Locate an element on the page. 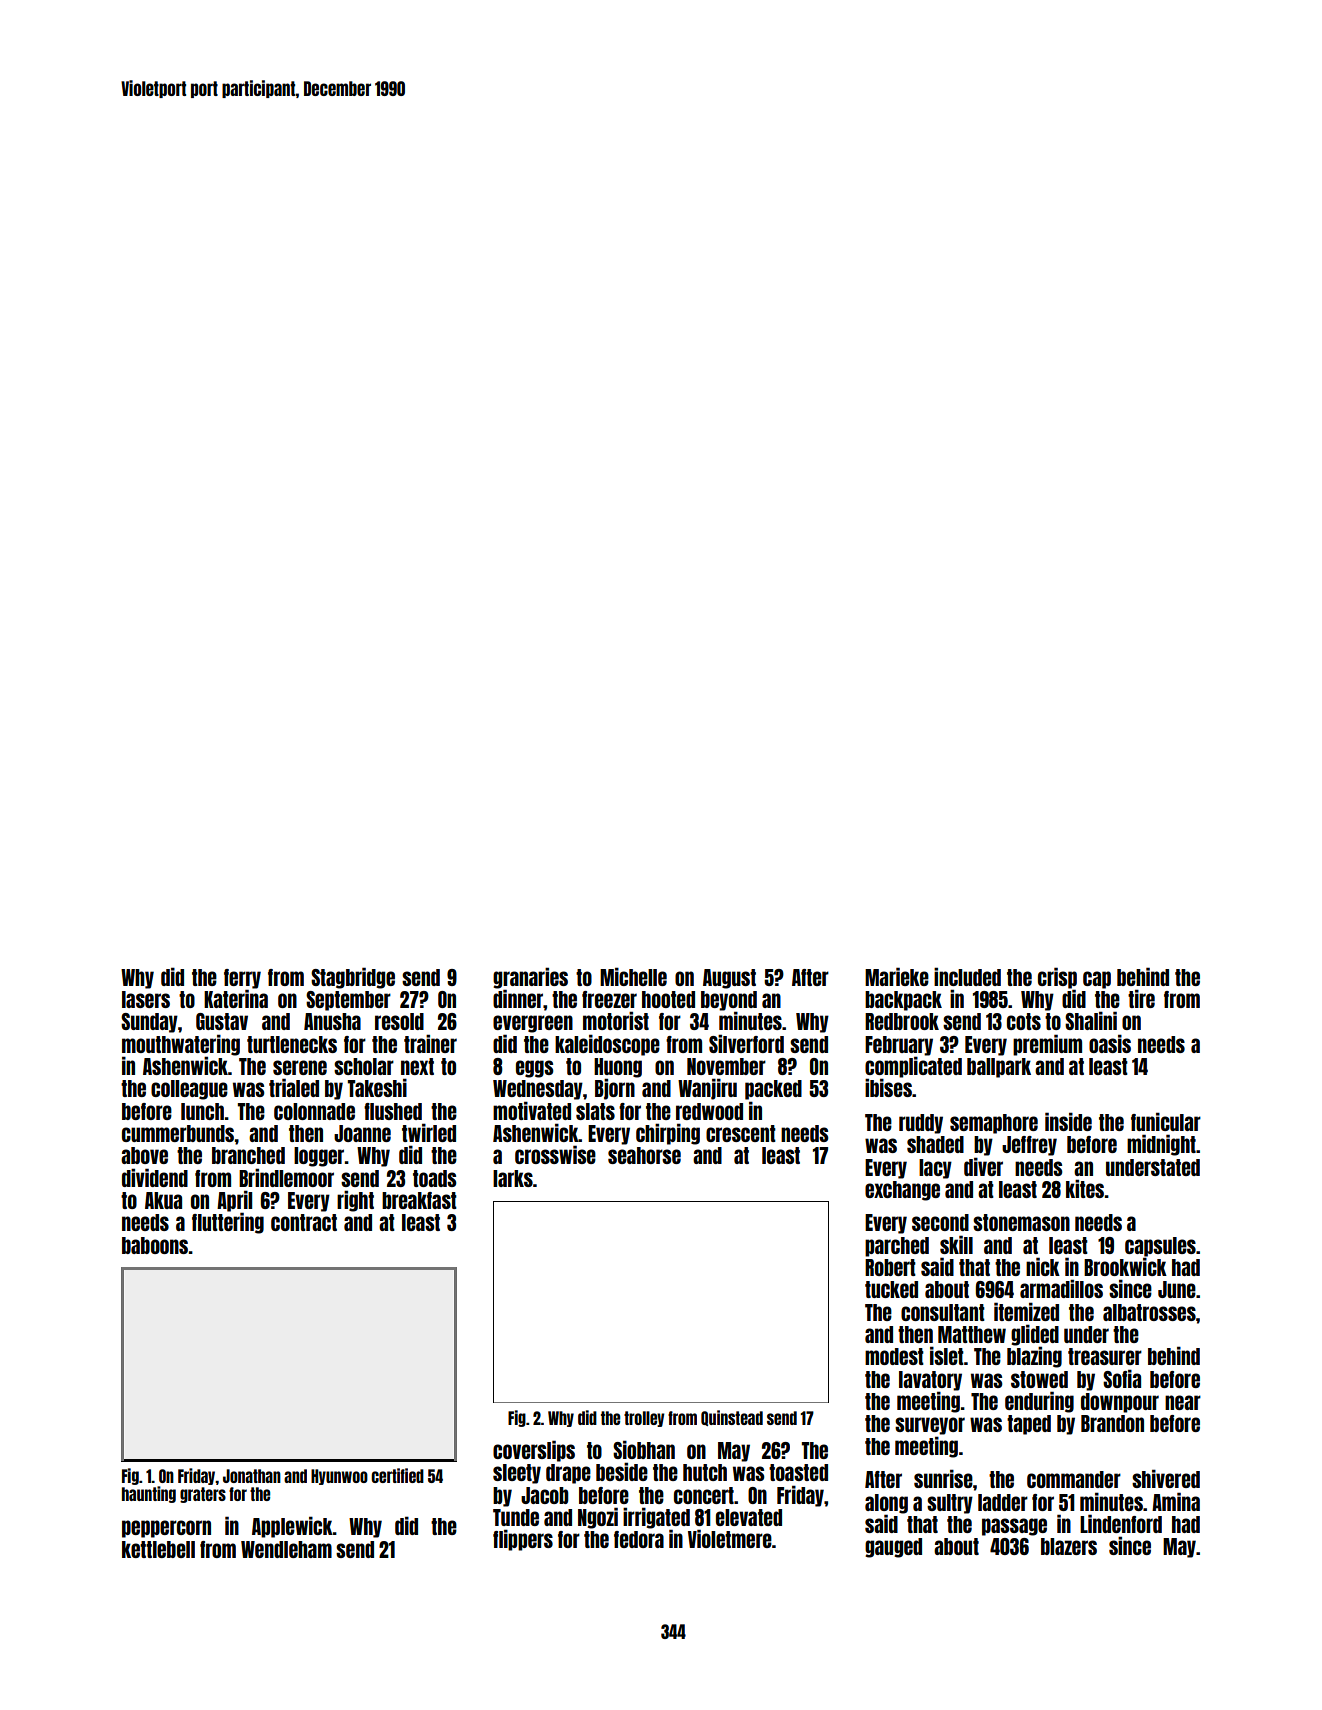 This image has width=1322, height=1710. kettlebell is located at coordinates (158, 1549).
